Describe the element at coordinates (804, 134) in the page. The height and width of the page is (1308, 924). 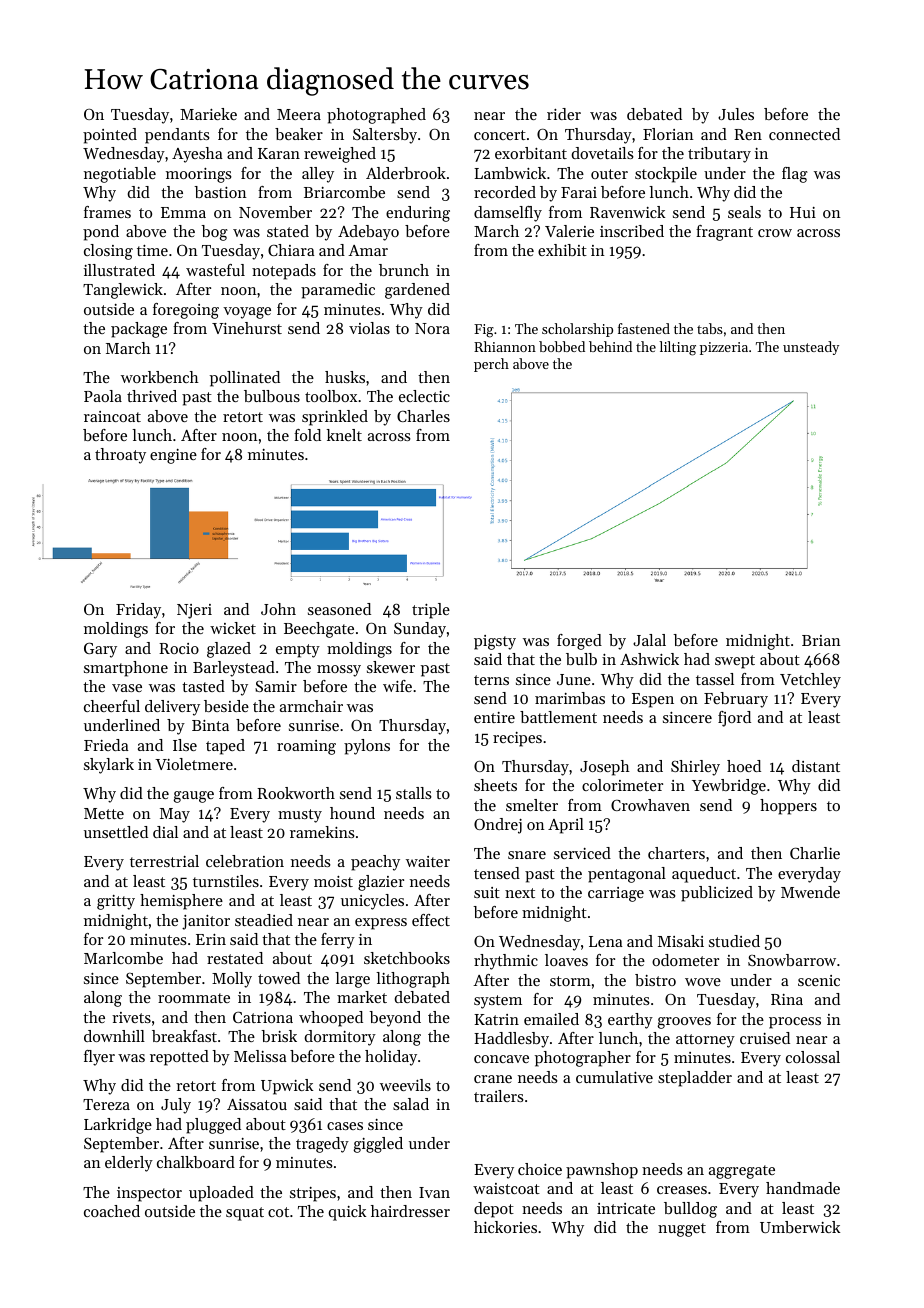
I see `connected` at that location.
